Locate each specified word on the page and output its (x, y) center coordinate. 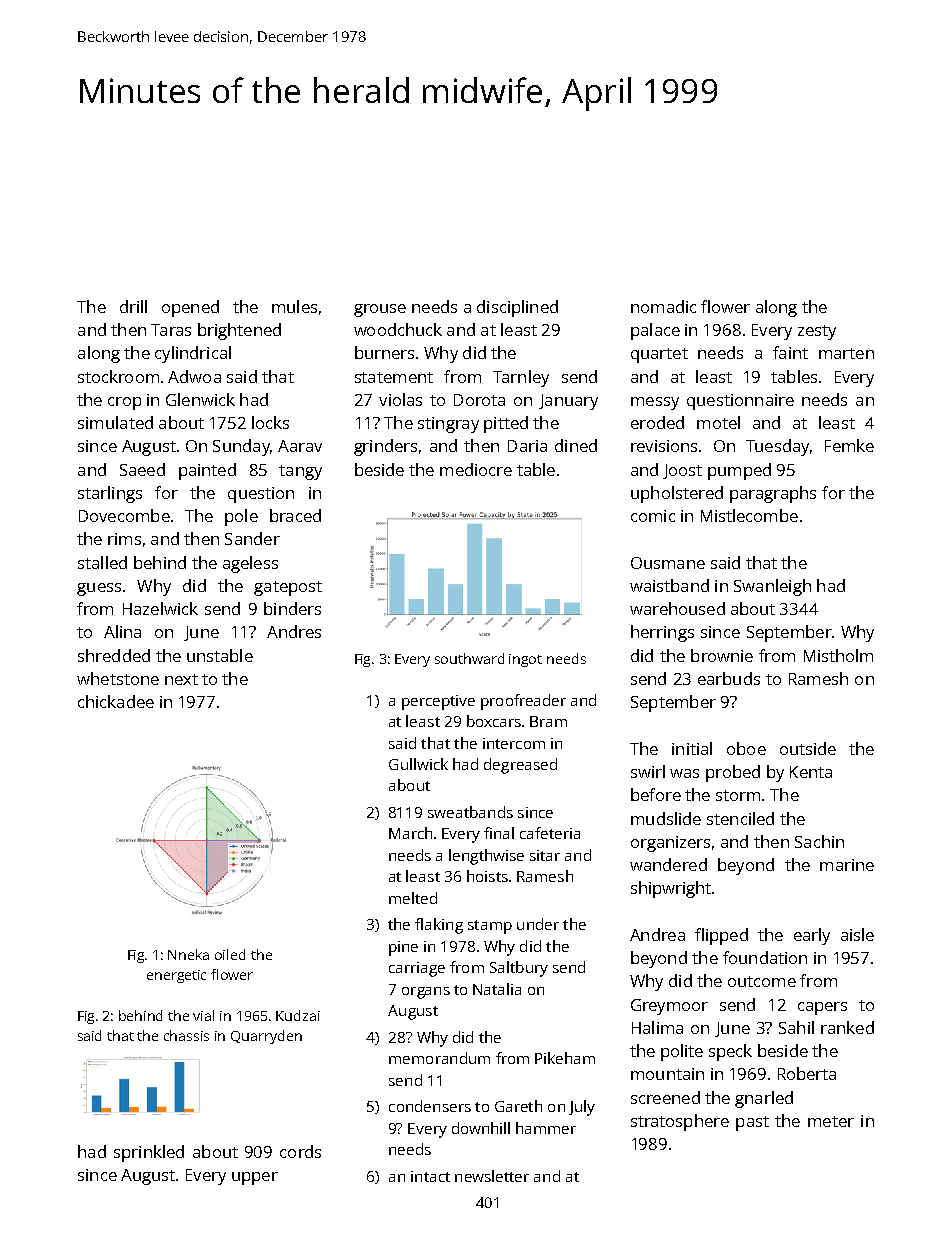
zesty (817, 332)
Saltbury (519, 969)
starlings (110, 494)
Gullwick (418, 764)
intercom (514, 743)
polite (682, 1052)
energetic (176, 976)
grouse (380, 310)
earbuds (729, 678)
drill (133, 306)
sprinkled (149, 1153)
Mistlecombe (749, 515)
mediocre (476, 469)
